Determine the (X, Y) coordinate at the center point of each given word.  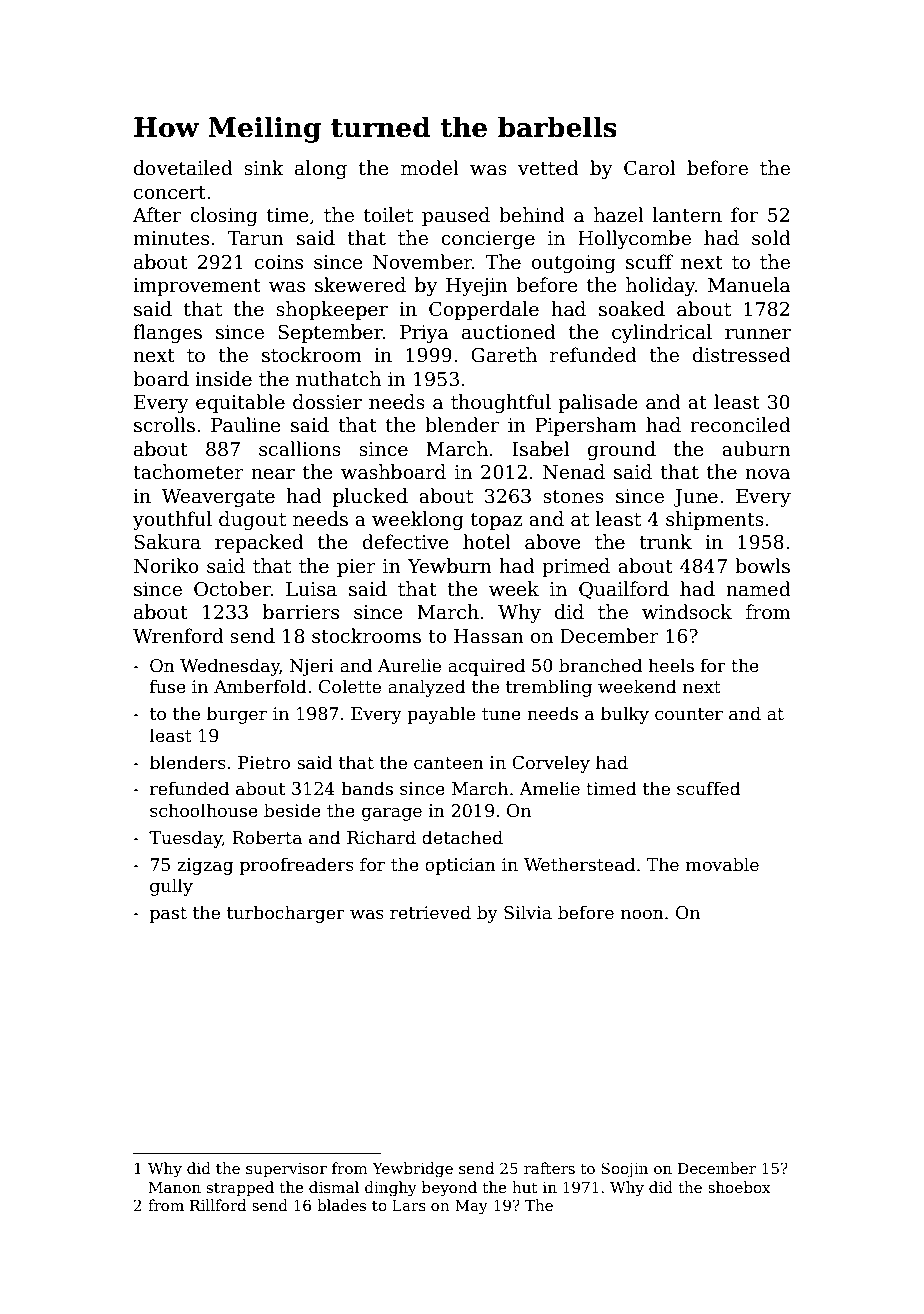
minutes (171, 238)
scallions (300, 449)
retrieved (430, 912)
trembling (549, 688)
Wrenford (178, 636)
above (553, 542)
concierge (488, 240)
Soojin (624, 1170)
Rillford (218, 1205)
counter (689, 714)
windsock (687, 612)
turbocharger (286, 914)
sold (771, 238)
